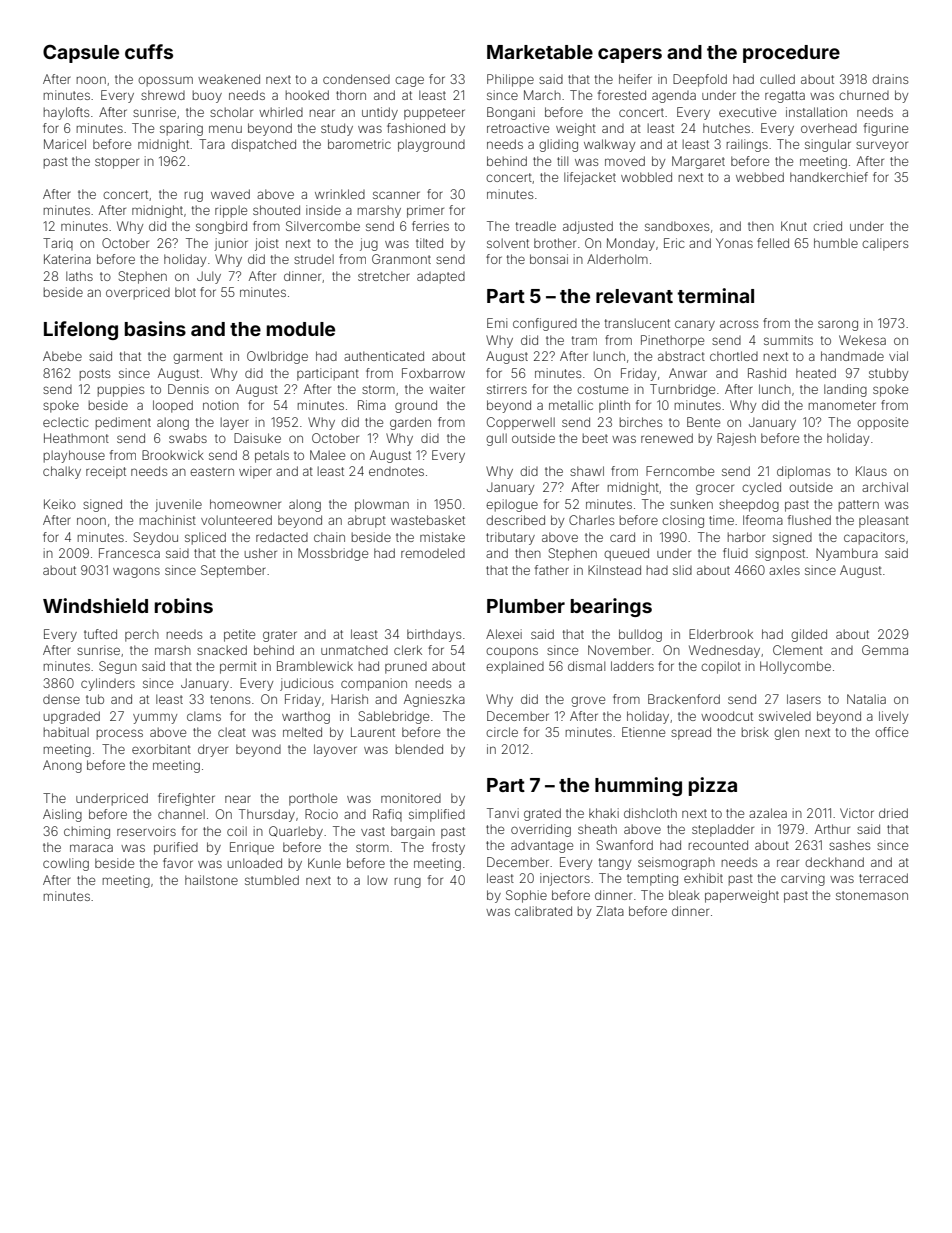  What do you see at coordinates (504, 634) in the image?
I see `Alexei` at bounding box center [504, 634].
